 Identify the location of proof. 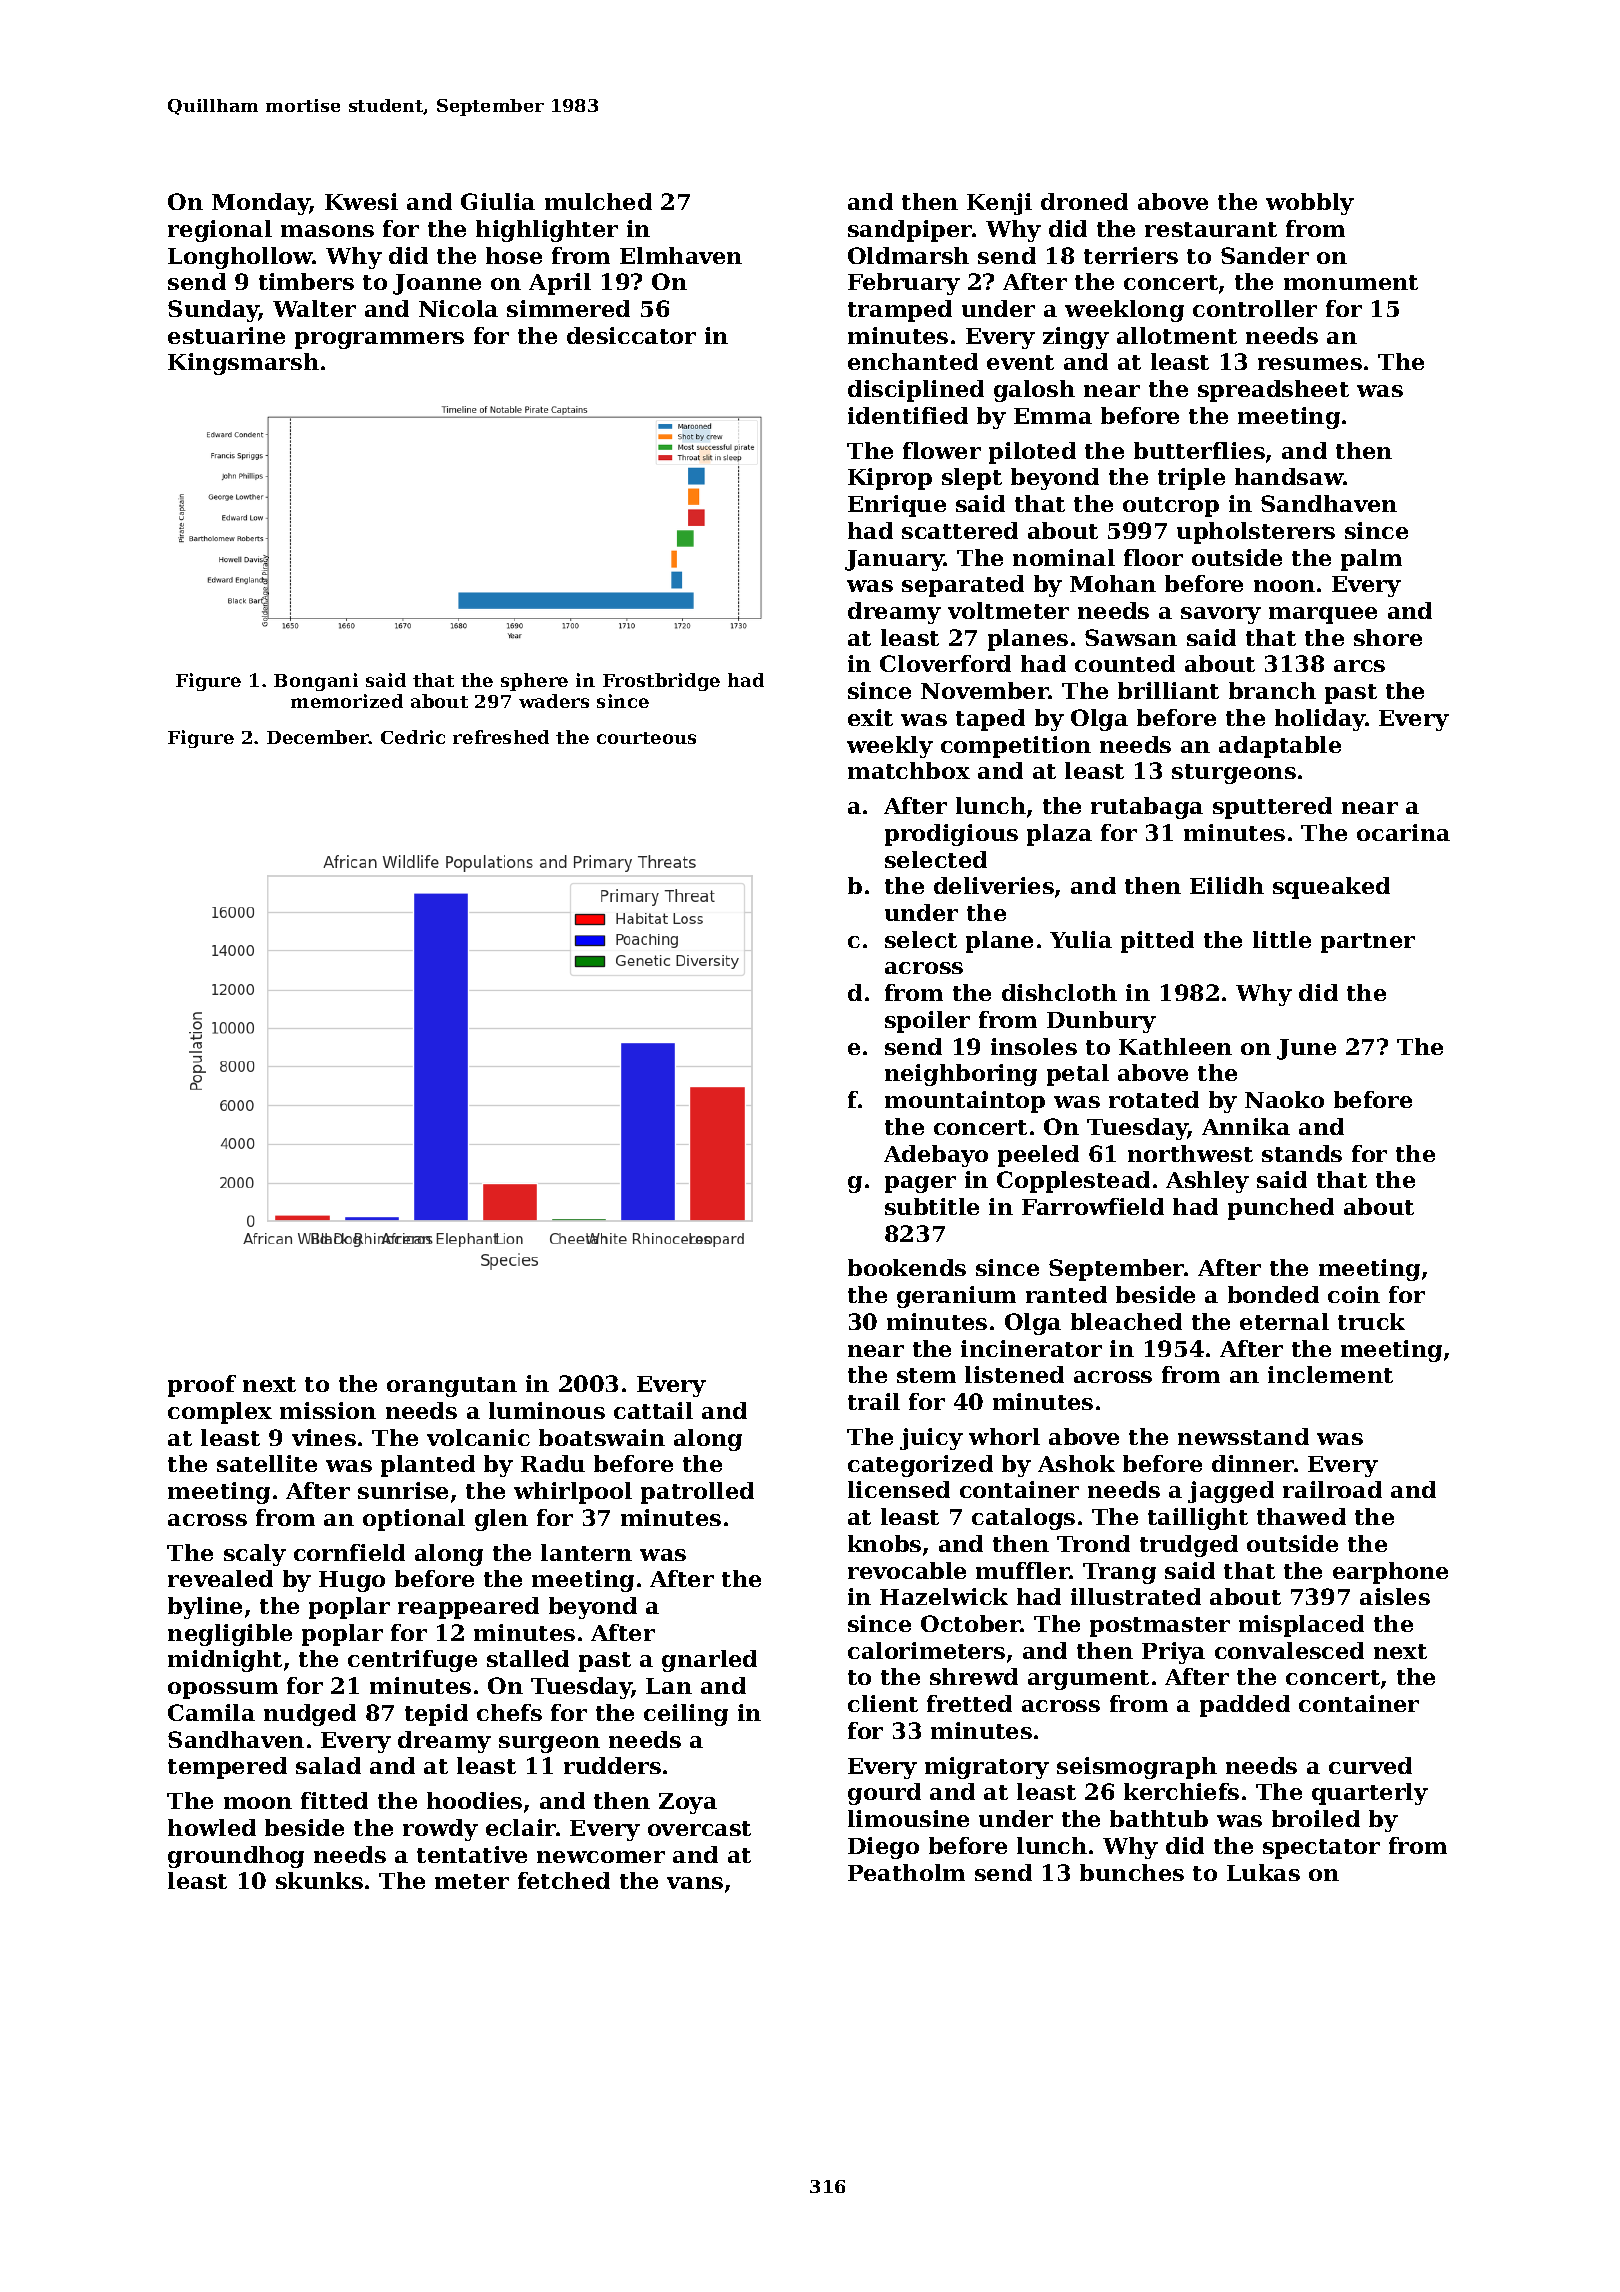
(202, 1386).
